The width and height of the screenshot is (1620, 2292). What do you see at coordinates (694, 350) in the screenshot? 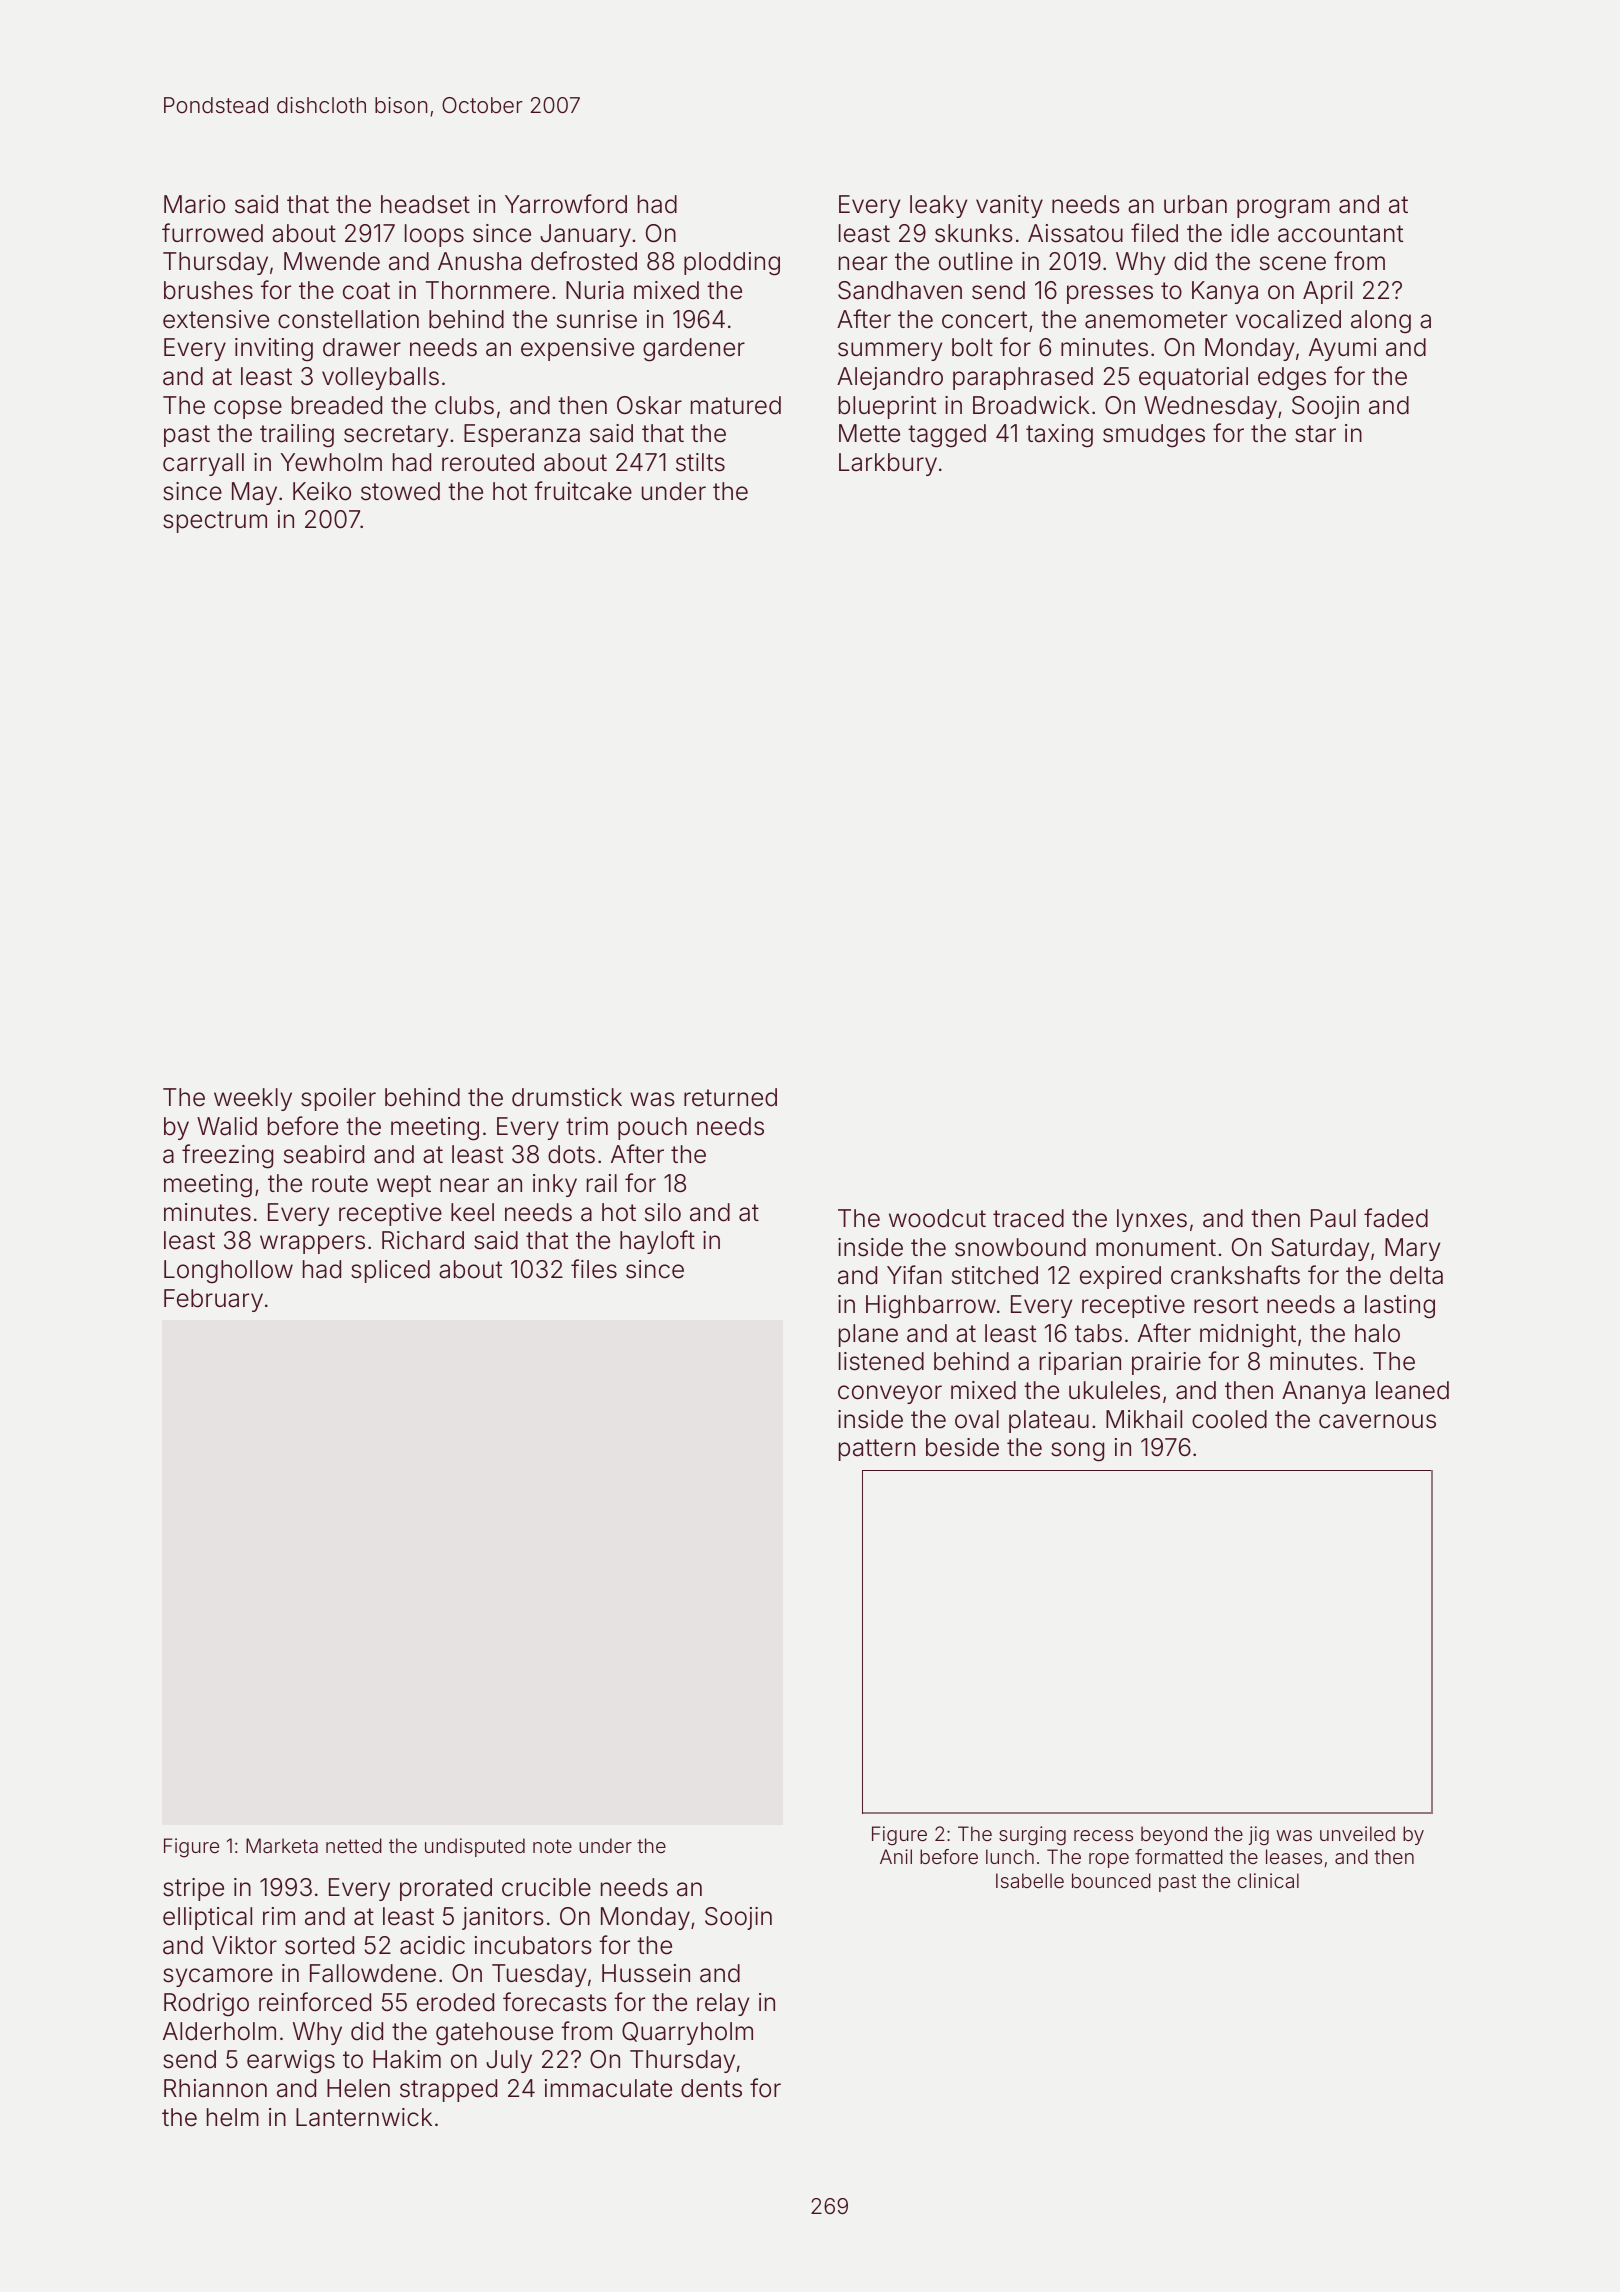
I see `gardener` at bounding box center [694, 350].
